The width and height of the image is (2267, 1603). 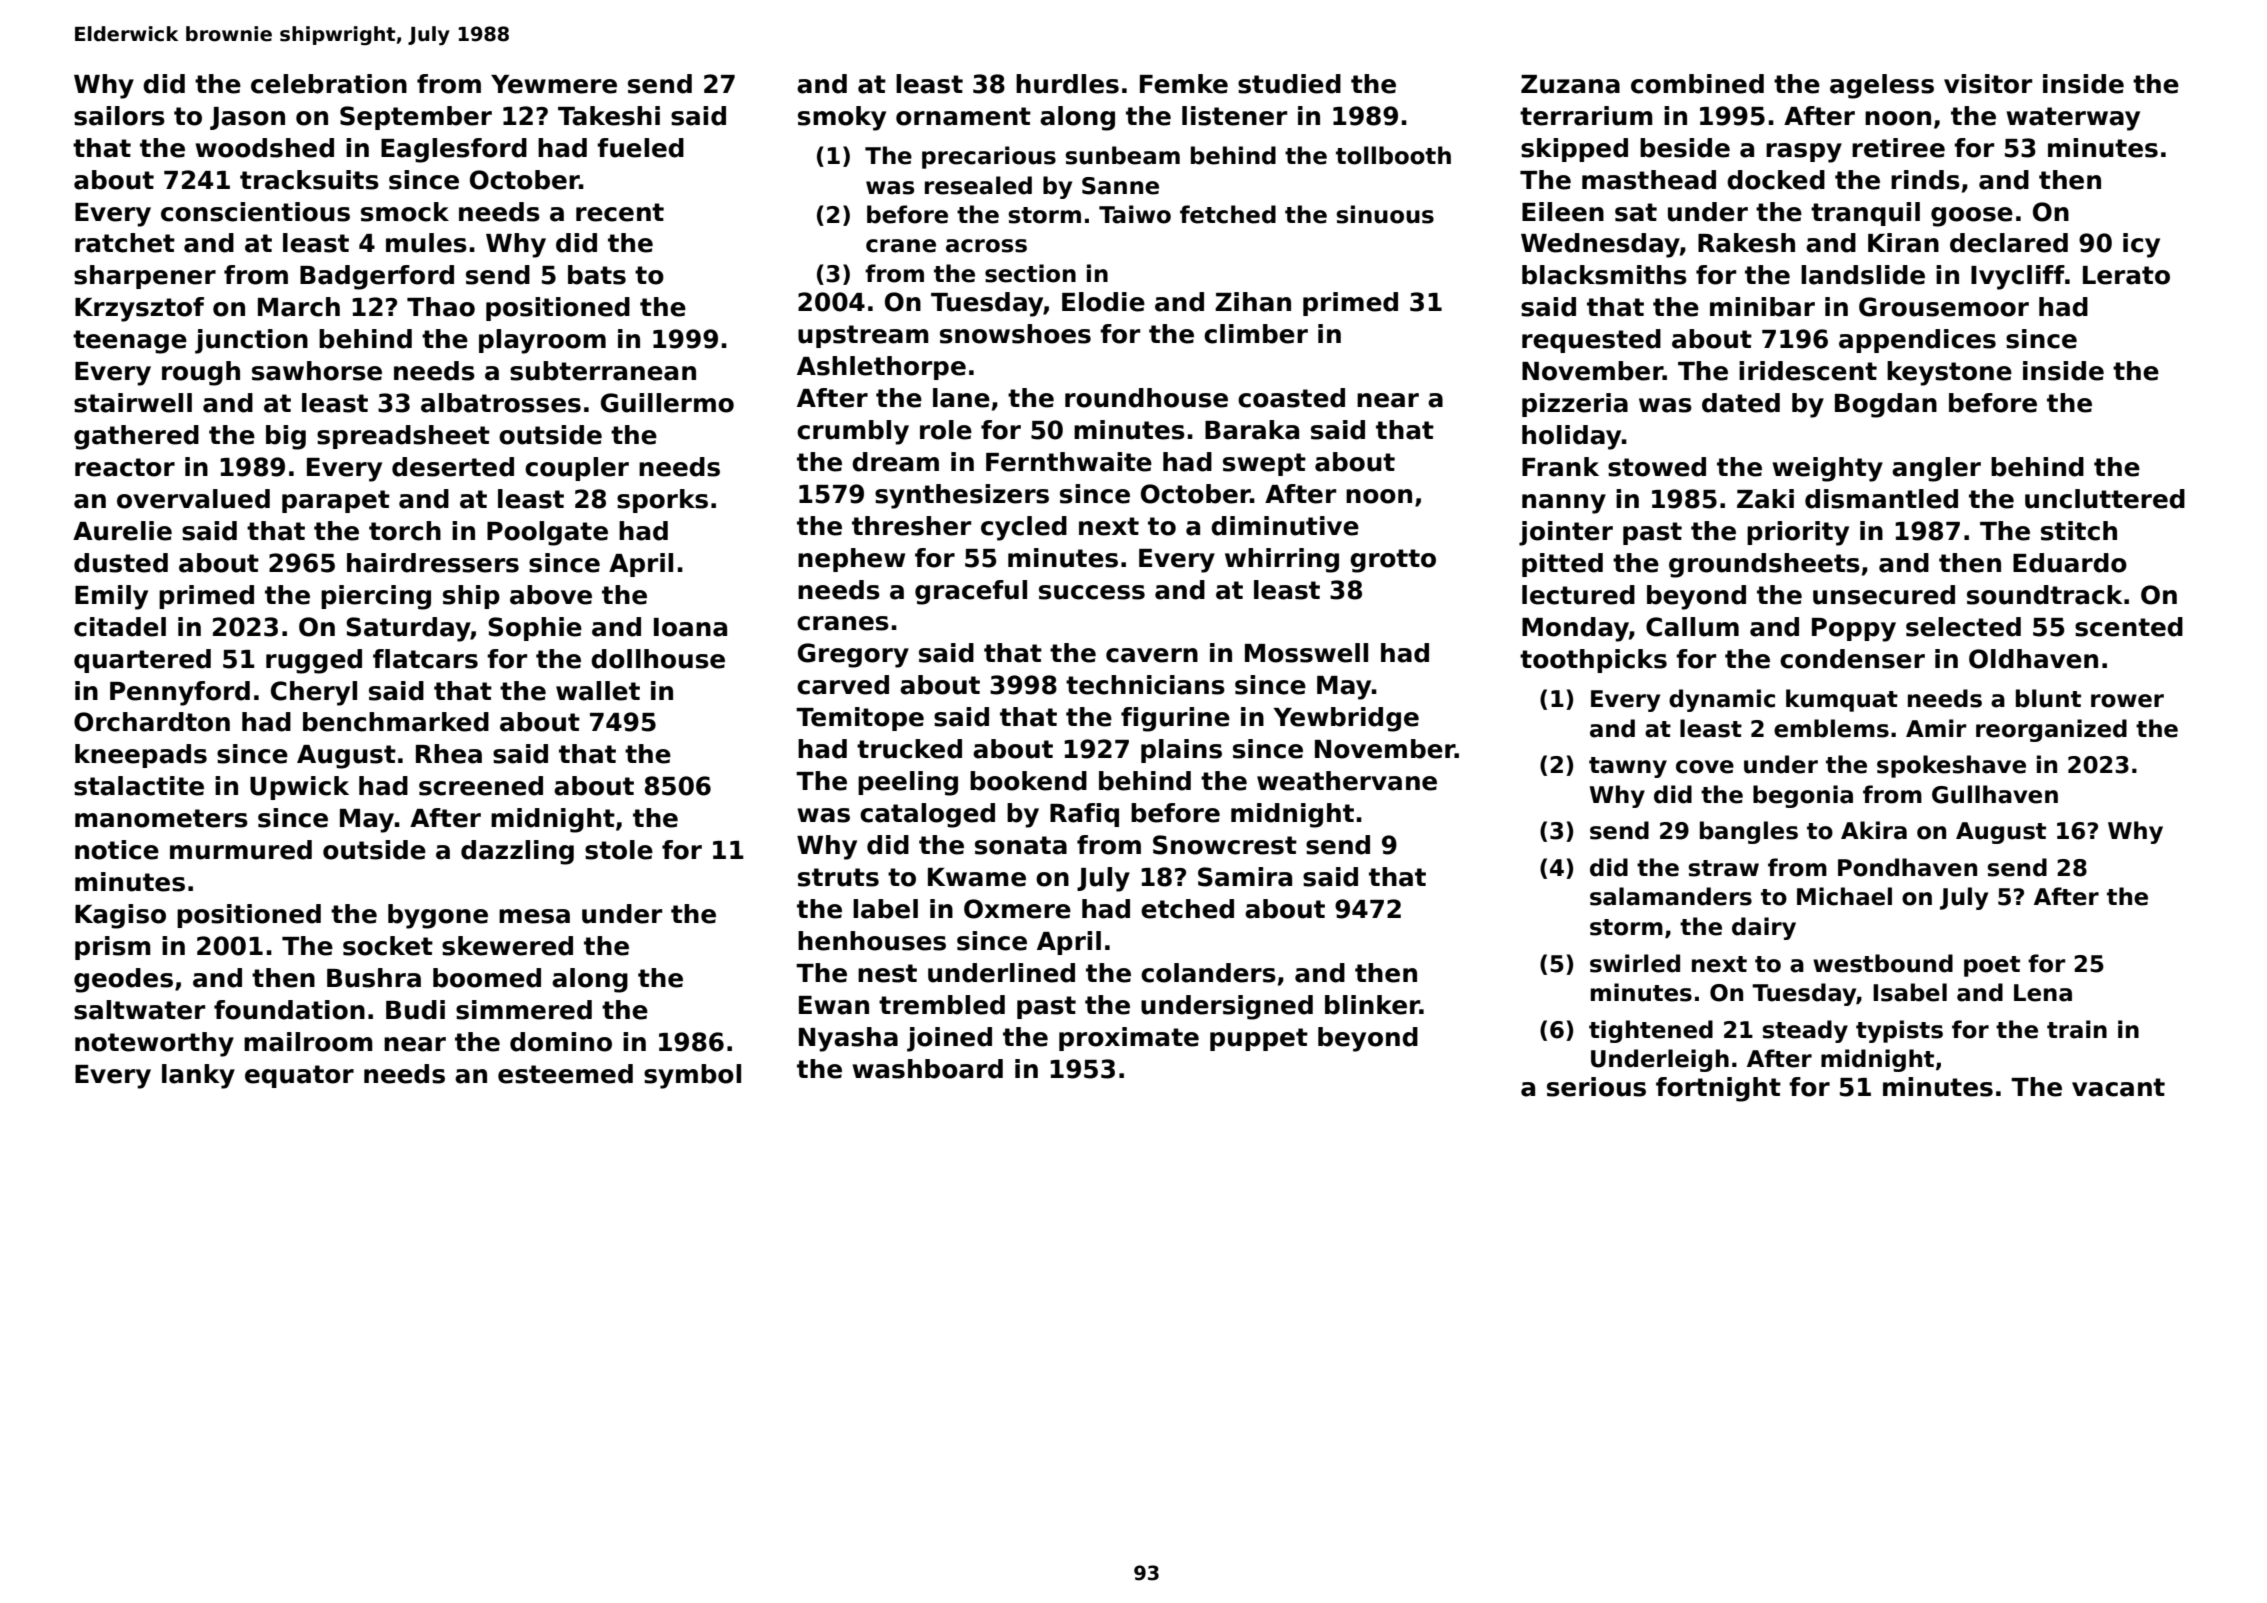 I want to click on Yewbridge, so click(x=1346, y=719).
